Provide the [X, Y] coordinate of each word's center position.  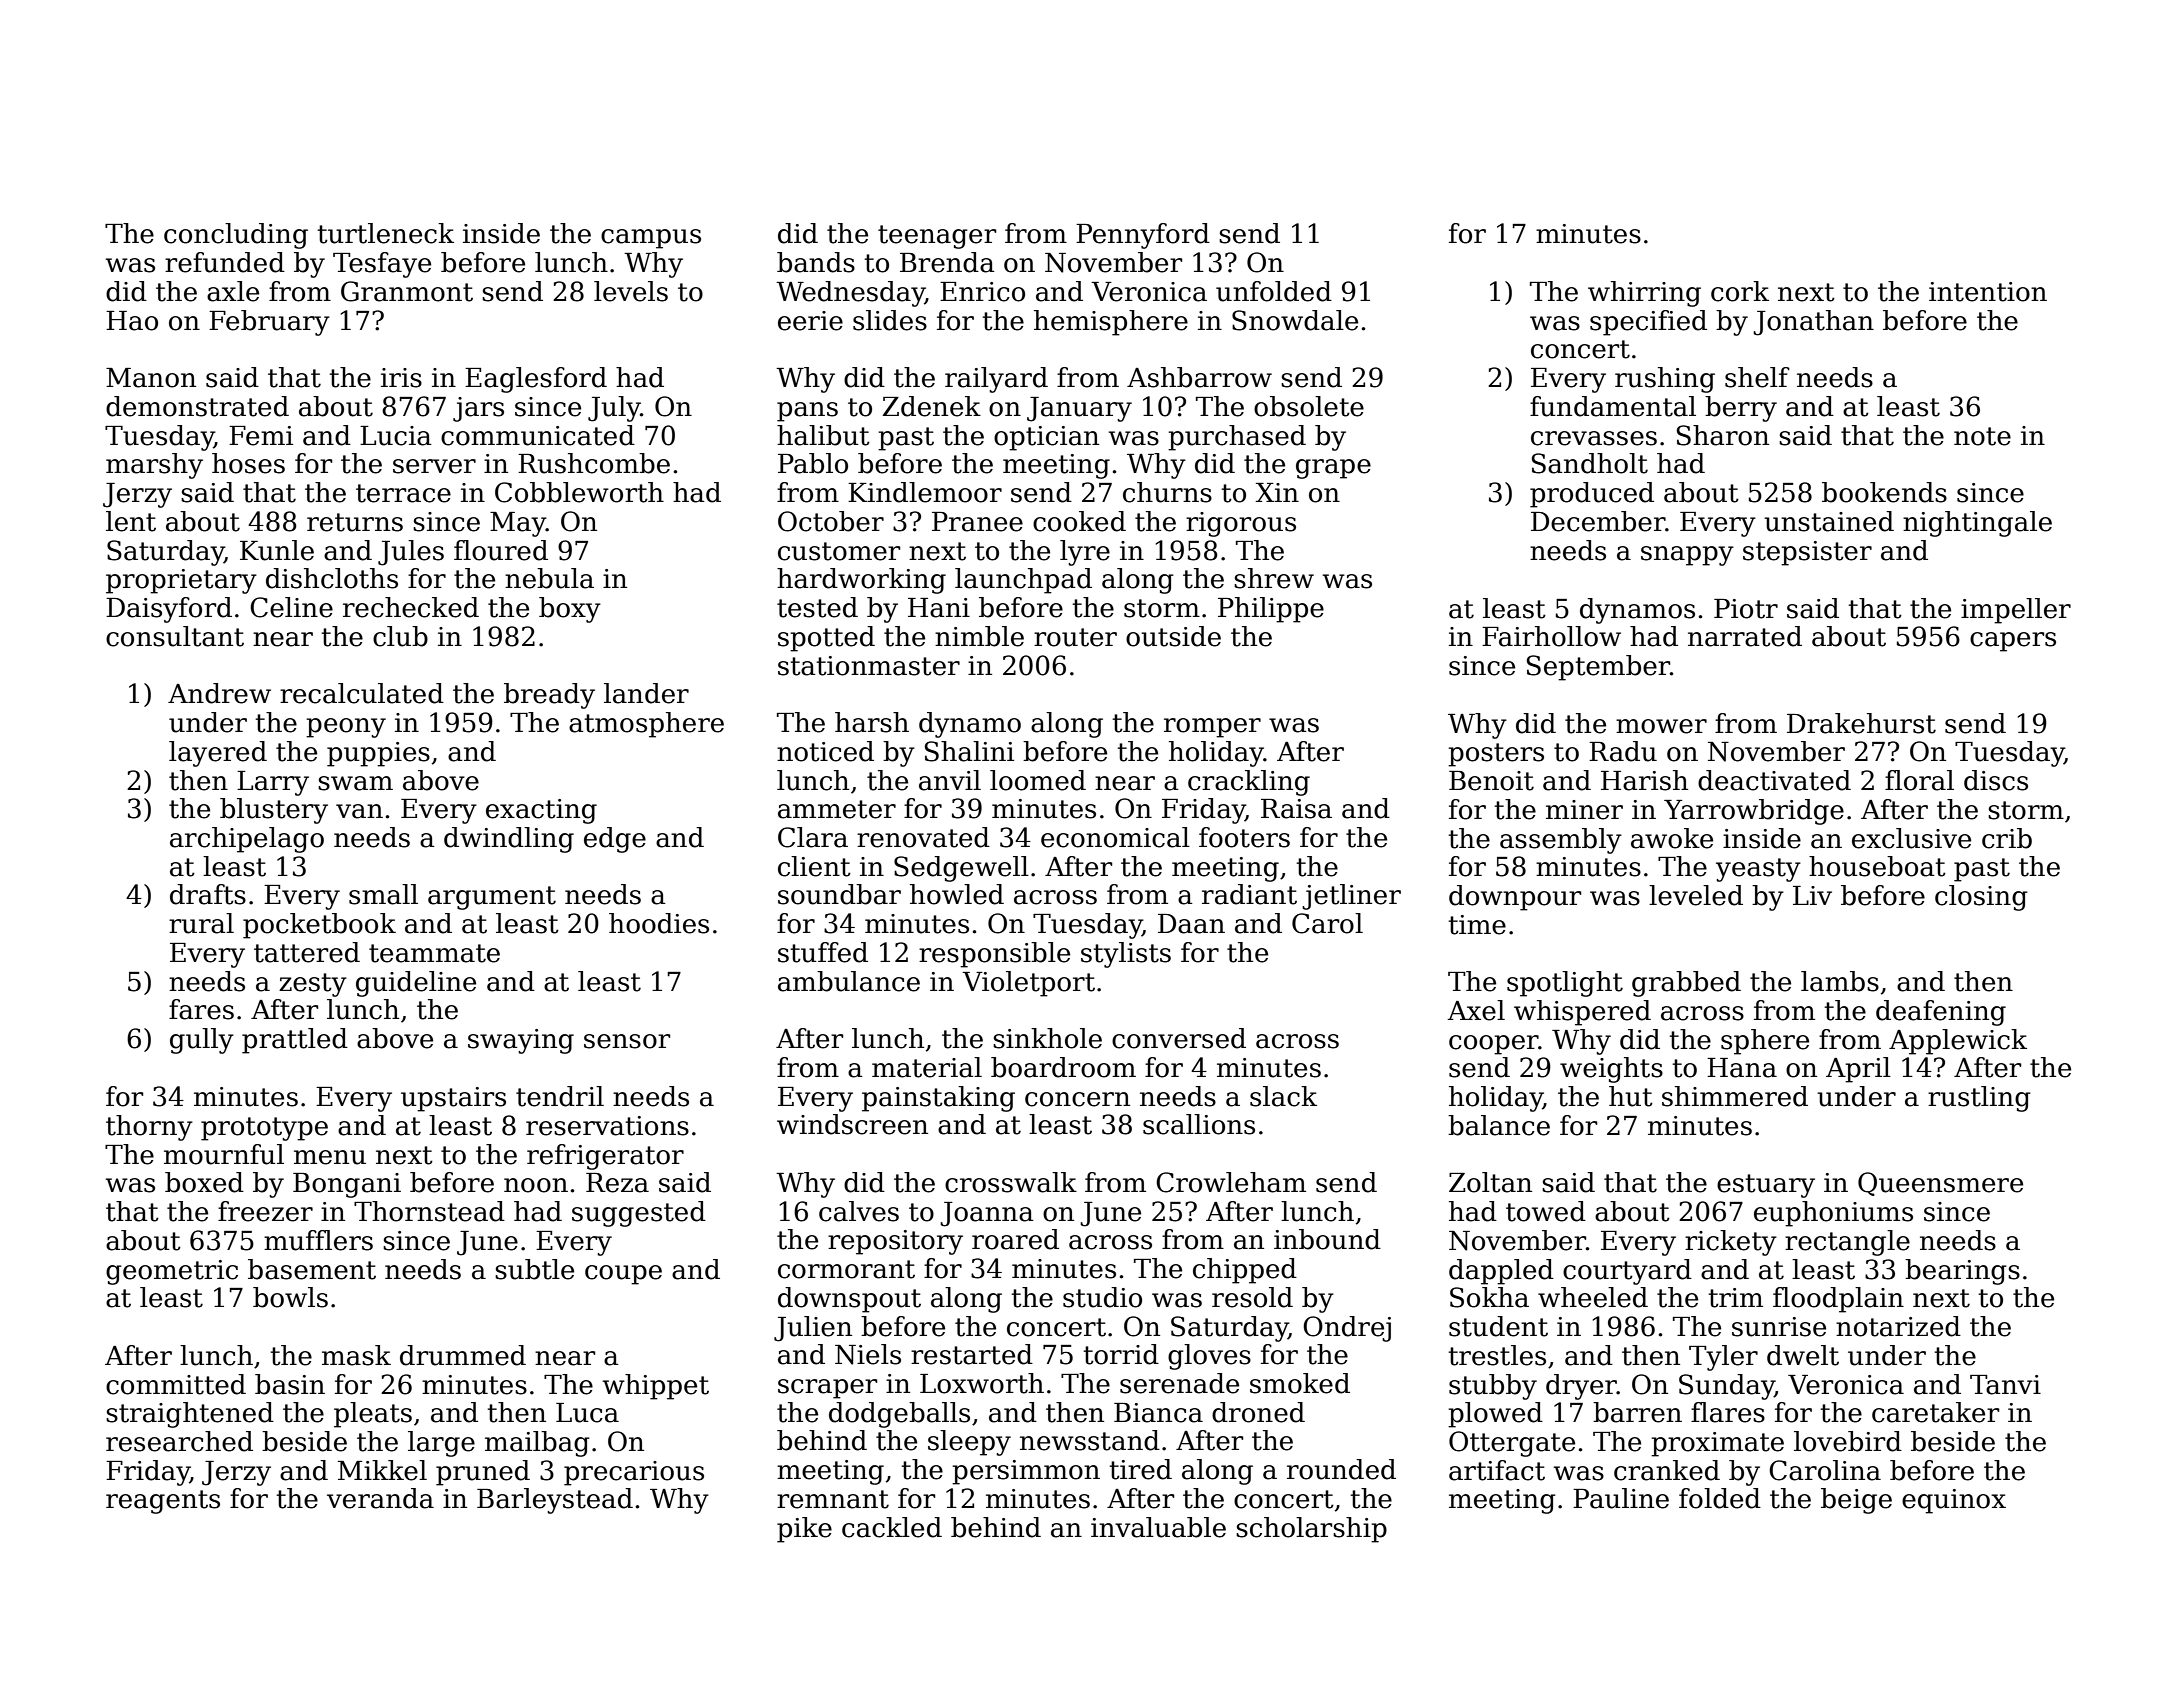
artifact [1497, 1470]
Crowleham [1231, 1182]
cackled [892, 1527]
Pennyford [1143, 236]
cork [1740, 291]
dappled [1501, 1272]
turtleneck [386, 233]
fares [201, 1009]
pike [804, 1530]
